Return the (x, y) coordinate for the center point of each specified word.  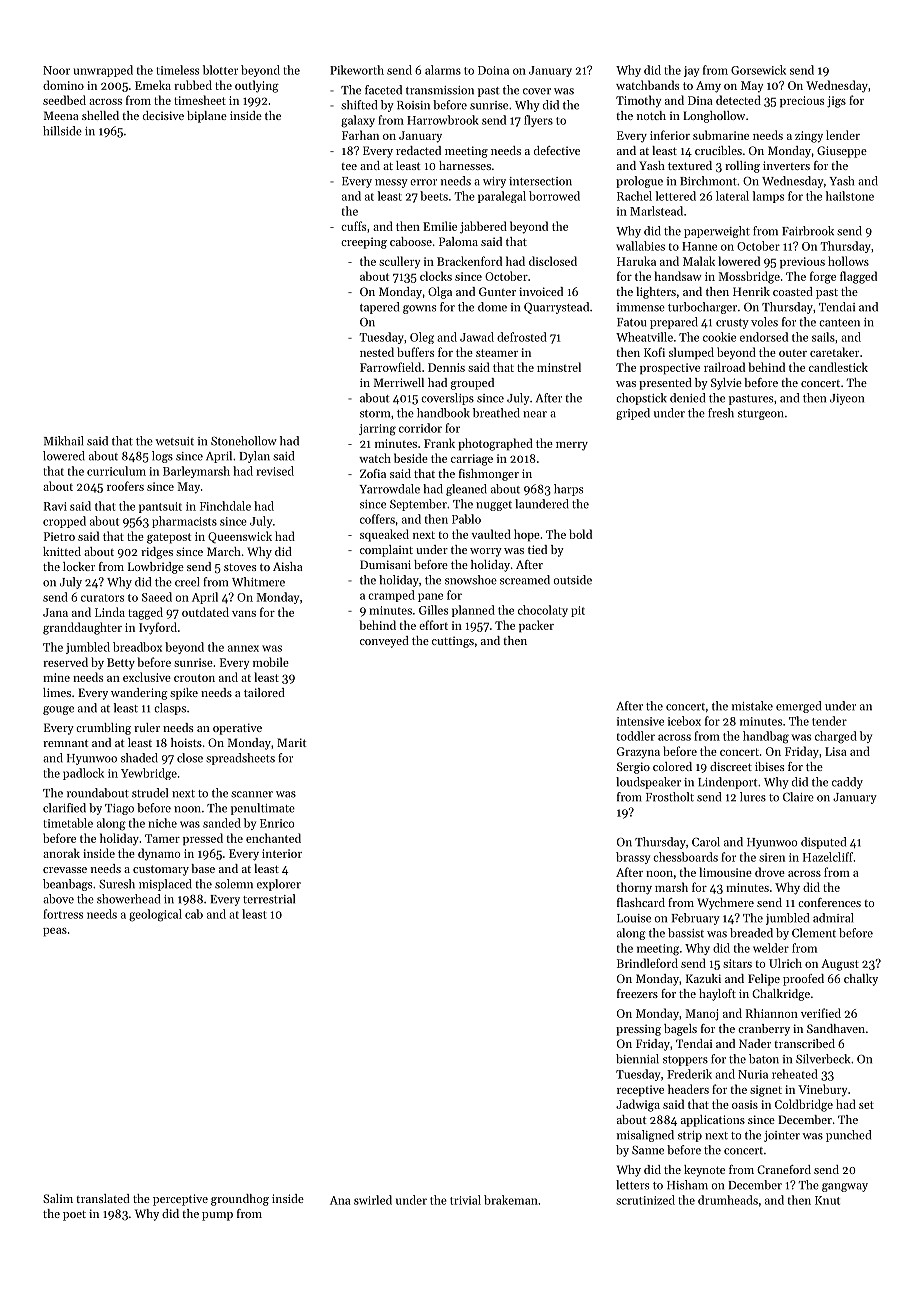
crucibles (718, 150)
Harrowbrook (443, 120)
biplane (207, 117)
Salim (58, 1198)
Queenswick (240, 537)
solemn (234, 884)
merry (572, 446)
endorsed (764, 337)
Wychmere (725, 904)
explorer (279, 885)
